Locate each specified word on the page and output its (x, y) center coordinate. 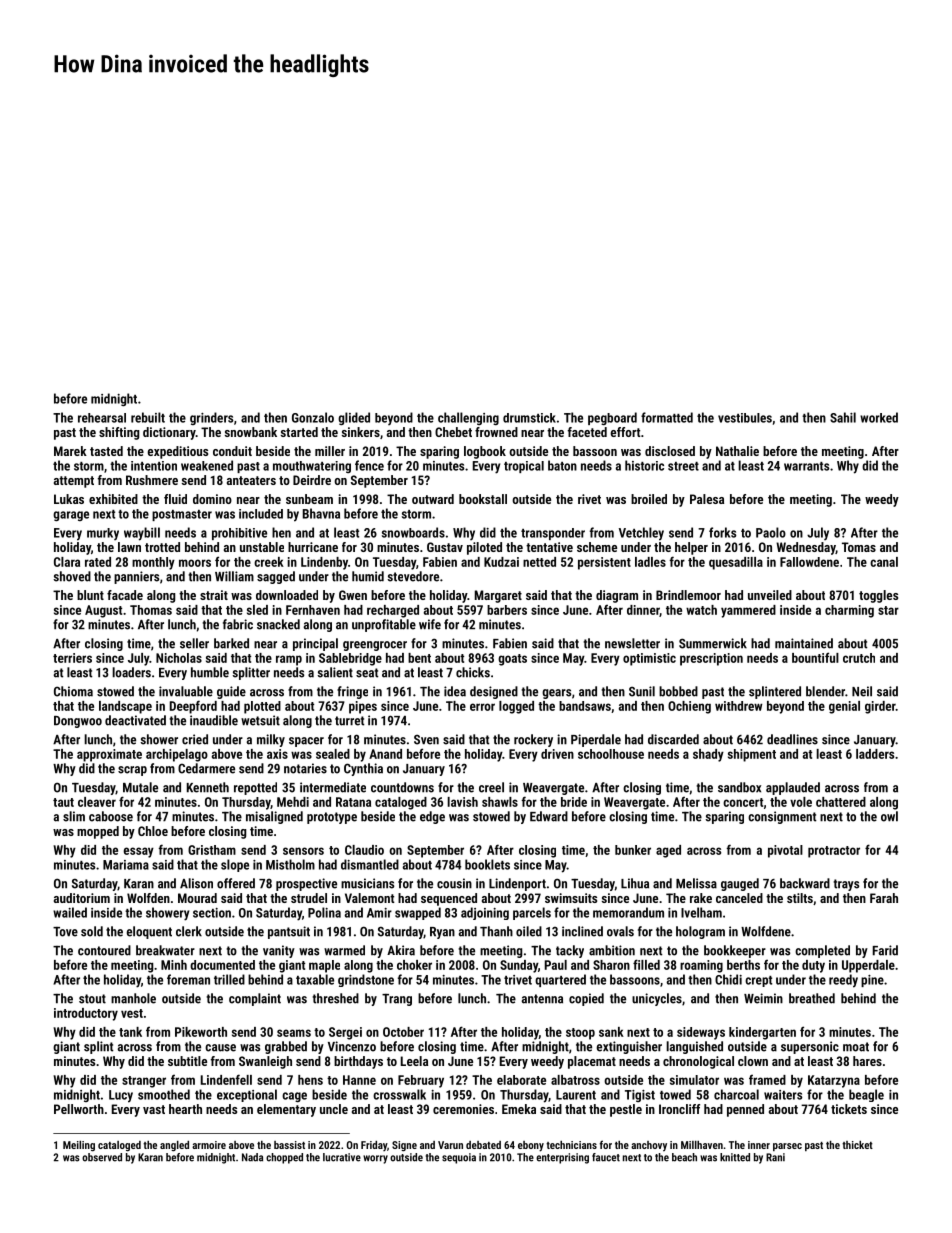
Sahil (843, 417)
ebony (531, 1146)
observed (102, 1157)
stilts (800, 898)
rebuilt (148, 417)
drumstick (529, 418)
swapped (418, 913)
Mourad (197, 898)
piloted (484, 548)
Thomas (151, 610)
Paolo (771, 532)
